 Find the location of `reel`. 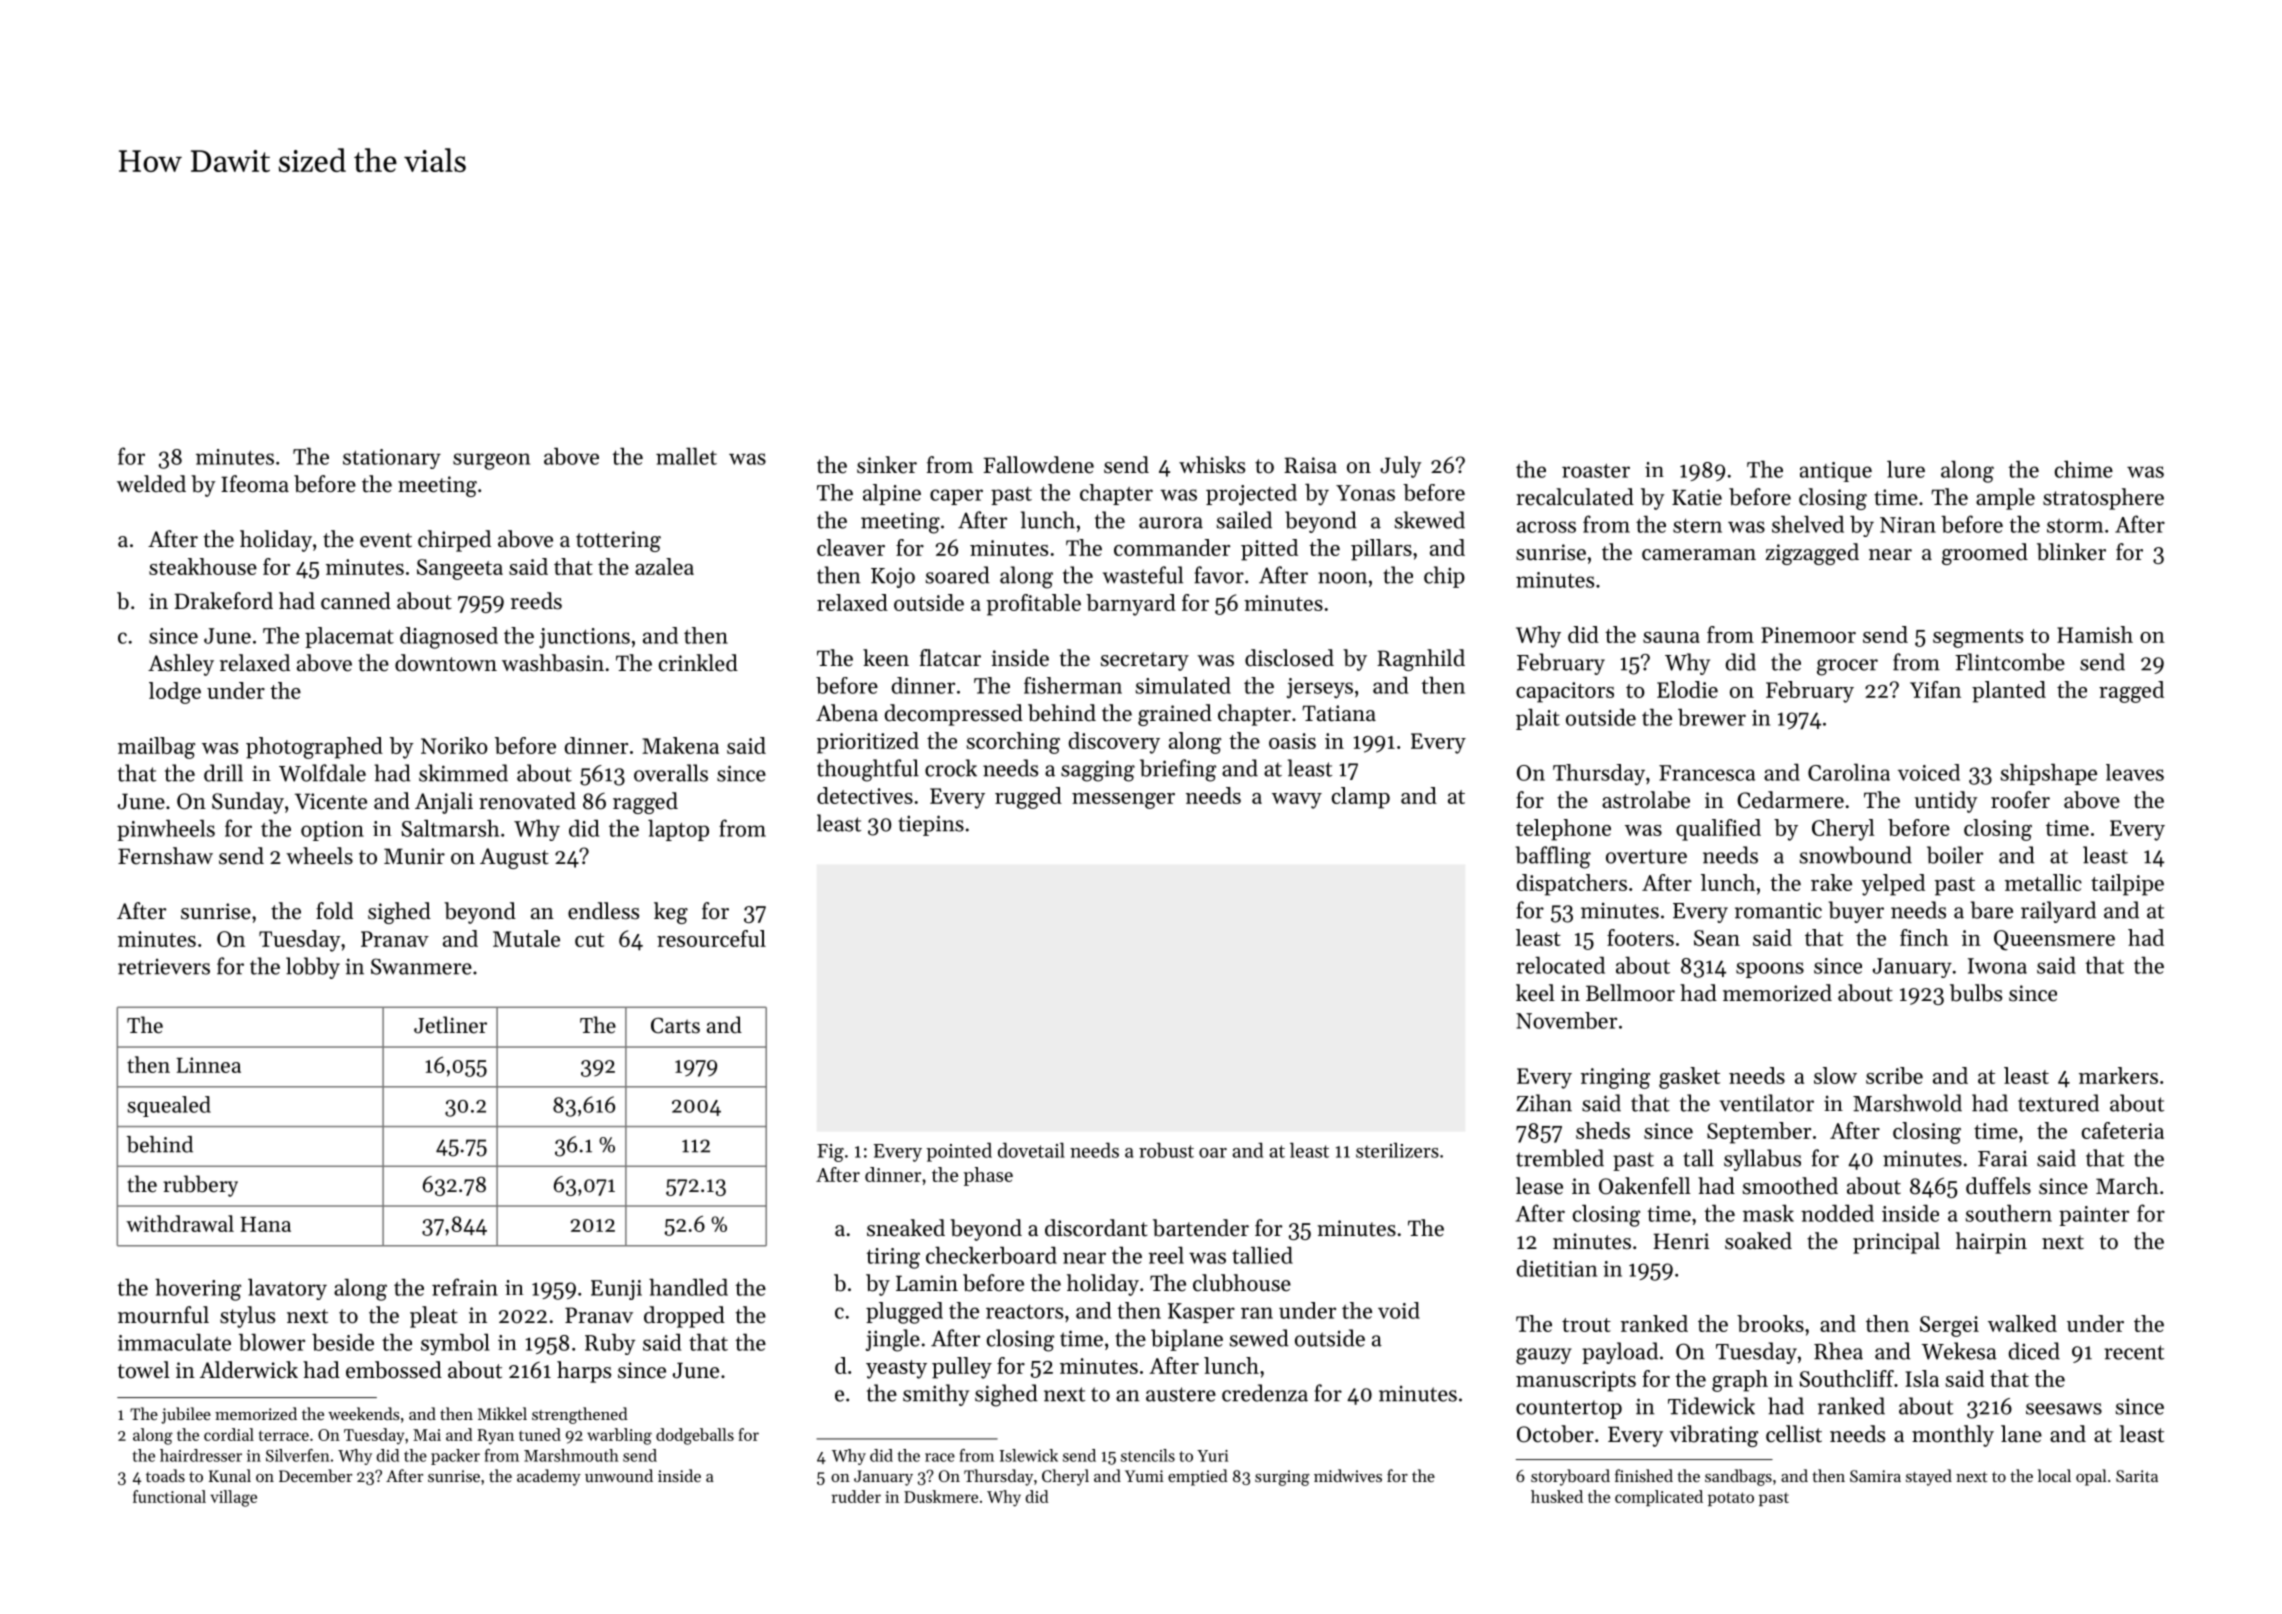

reel is located at coordinates (1166, 1255).
